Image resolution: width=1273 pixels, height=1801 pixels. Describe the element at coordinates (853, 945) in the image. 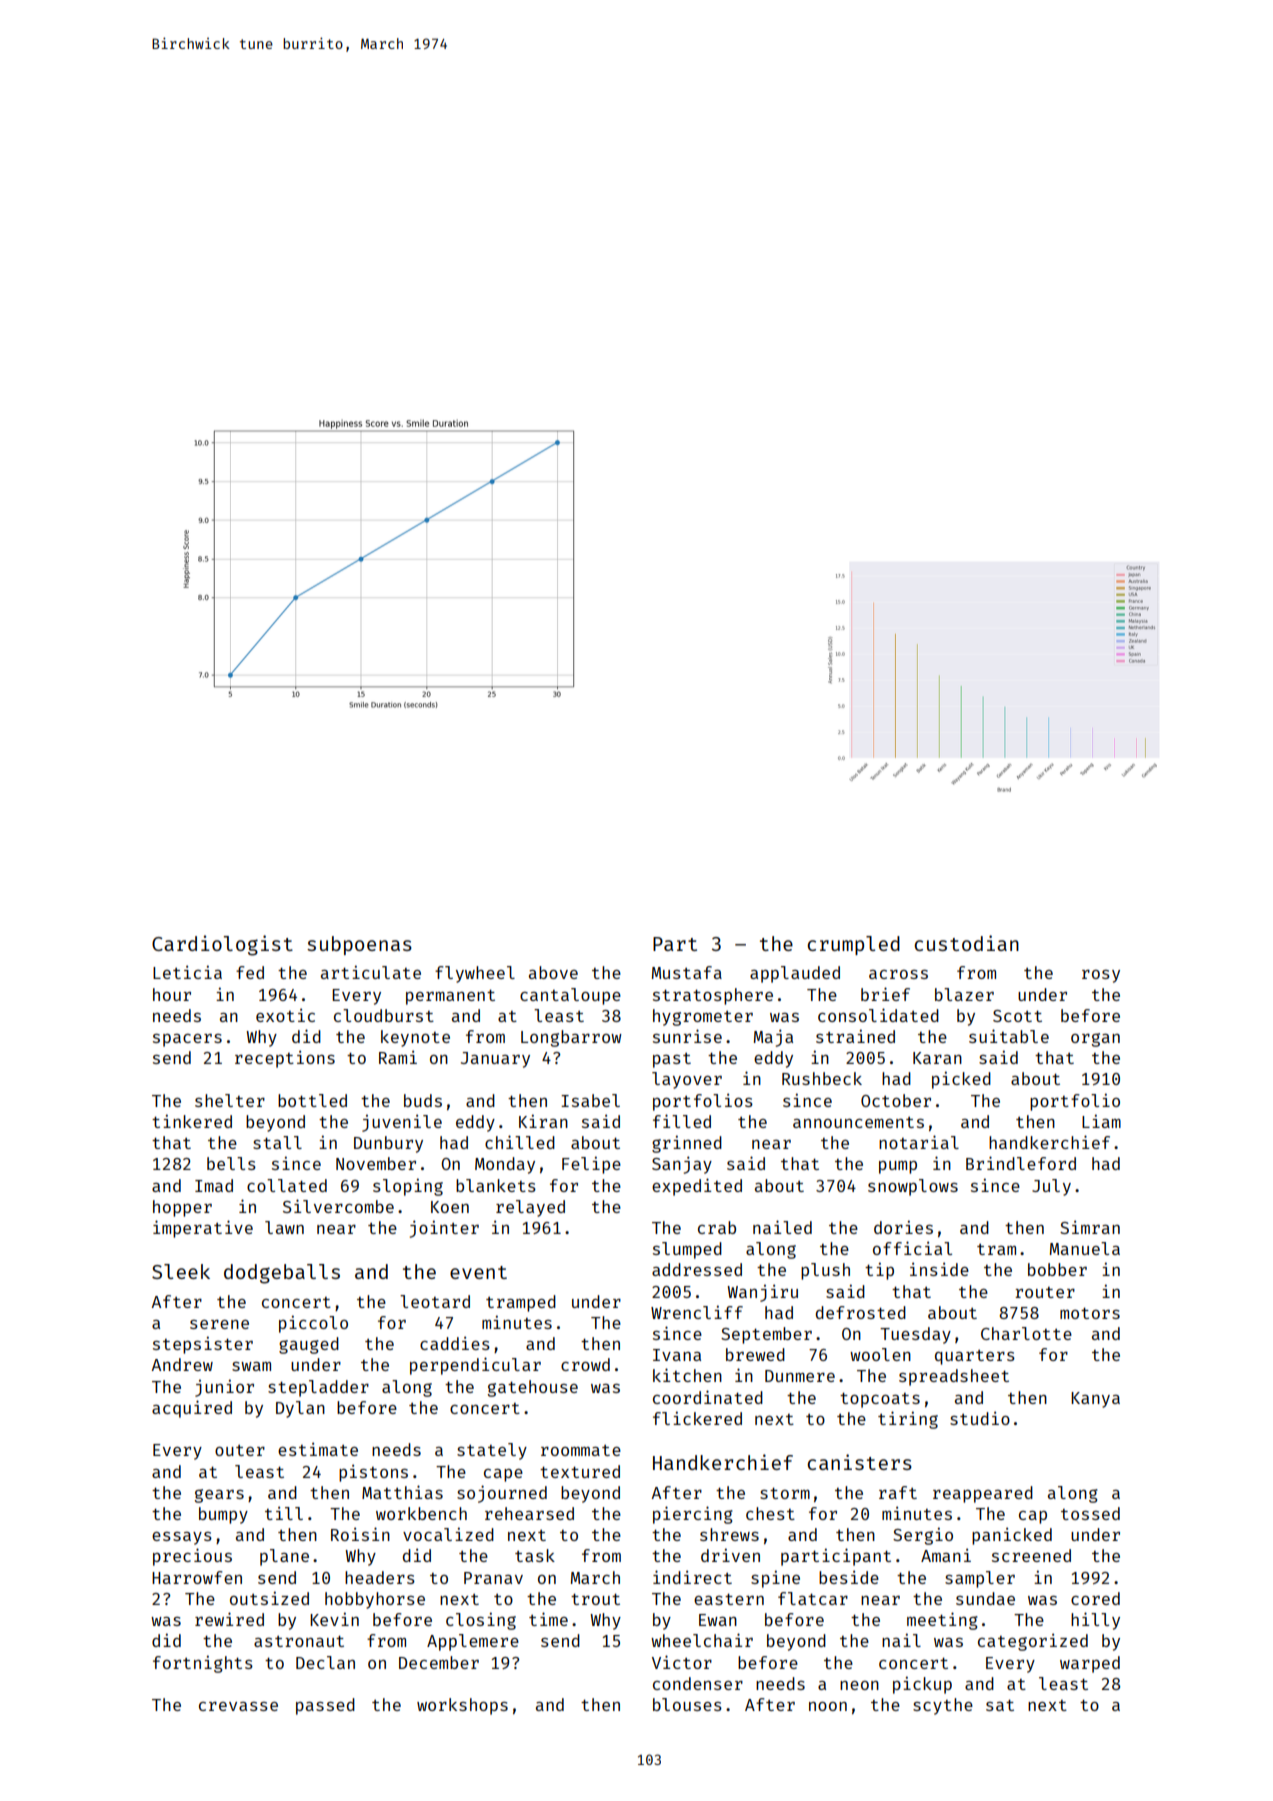

I see `crumpled` at that location.
